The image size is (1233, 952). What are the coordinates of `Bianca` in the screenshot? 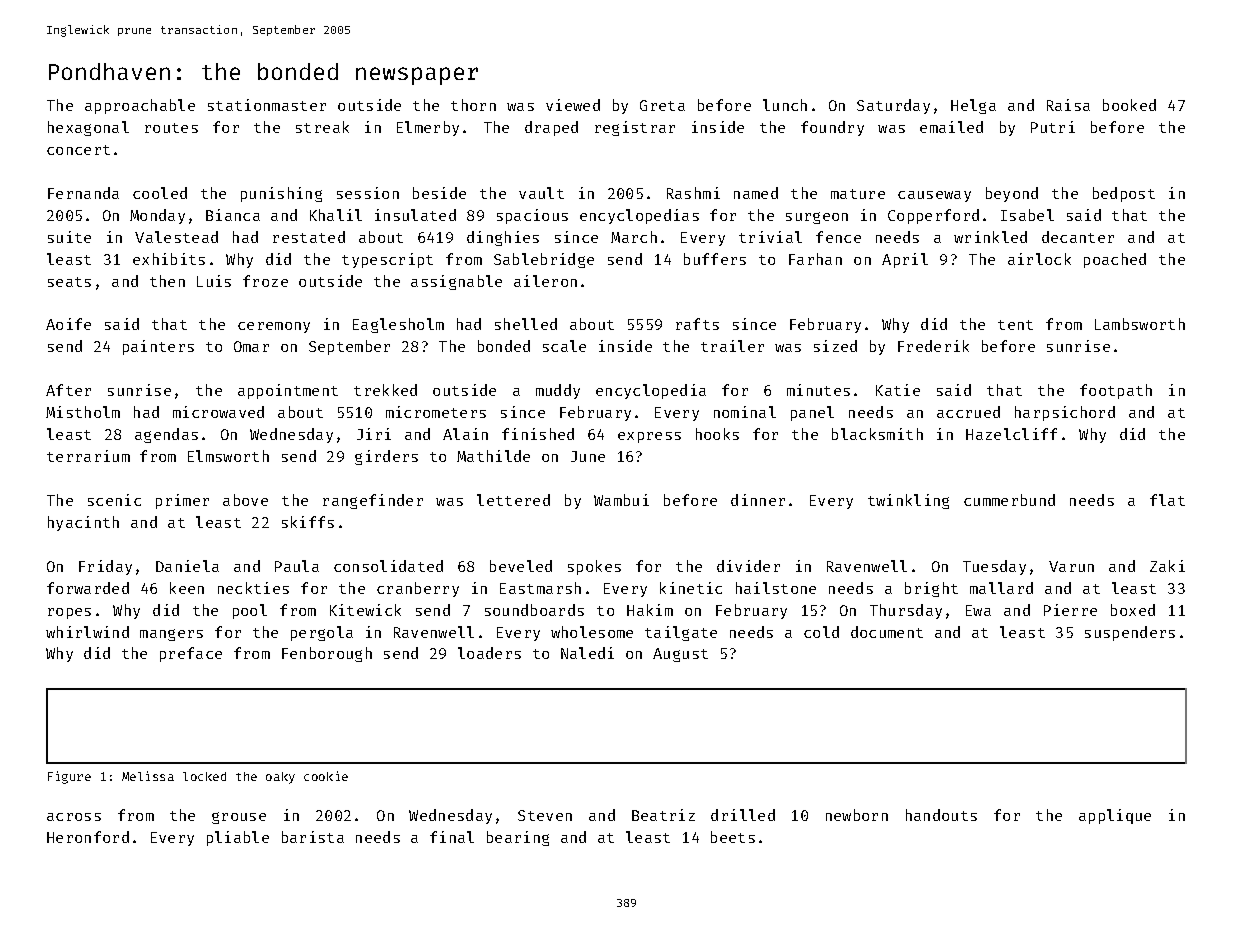 It's located at (233, 215).
